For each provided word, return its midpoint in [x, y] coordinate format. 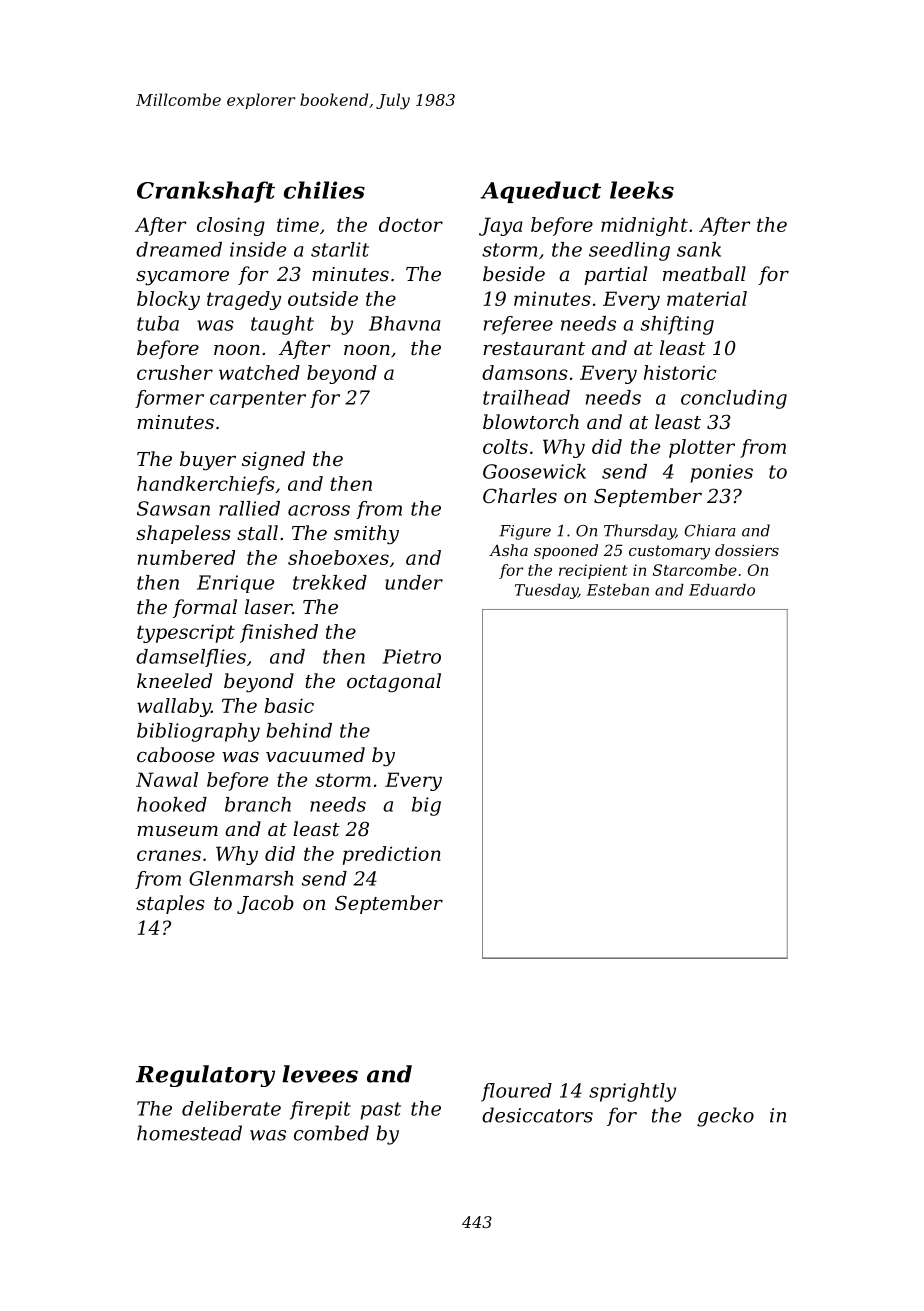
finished [279, 633]
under [414, 582]
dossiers [747, 550]
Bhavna [405, 323]
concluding [734, 399]
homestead [189, 1133]
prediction [391, 855]
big [426, 806]
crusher [175, 372]
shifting [677, 325]
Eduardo [722, 590]
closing [231, 226]
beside [514, 273]
